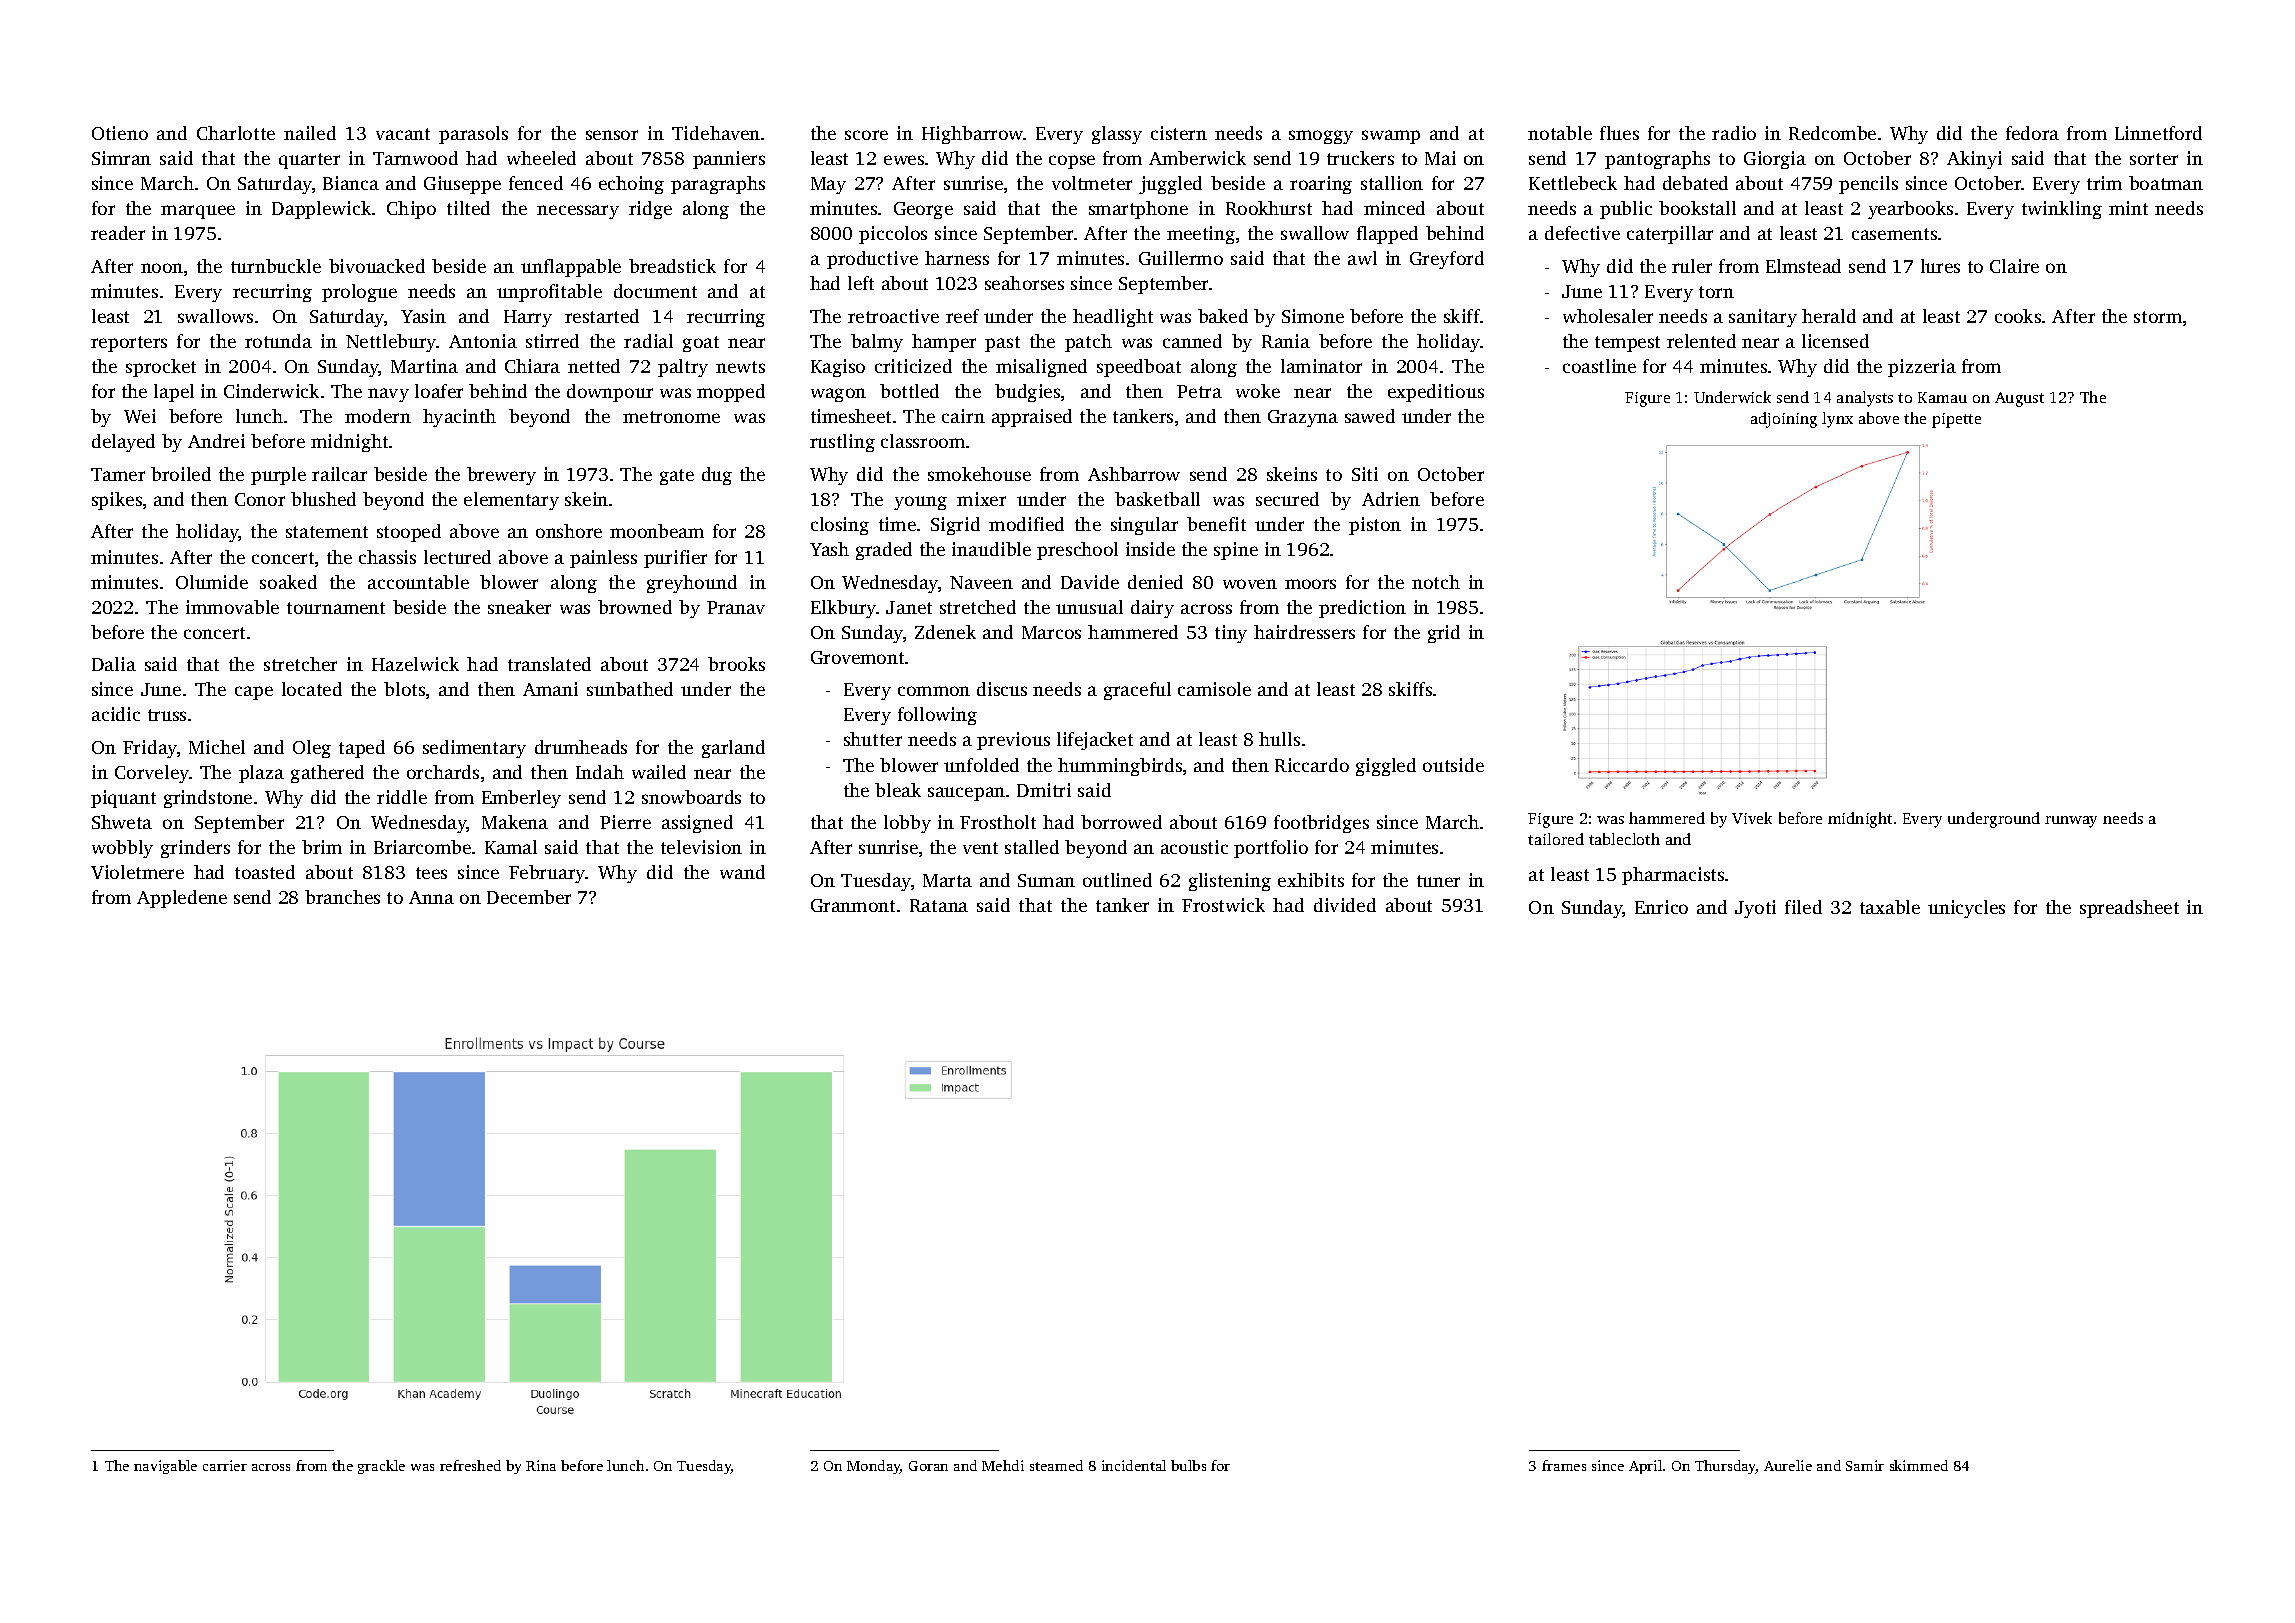 Image resolution: width=2295 pixels, height=1623 pixels. What do you see at coordinates (635, 607) in the screenshot?
I see `browned` at bounding box center [635, 607].
